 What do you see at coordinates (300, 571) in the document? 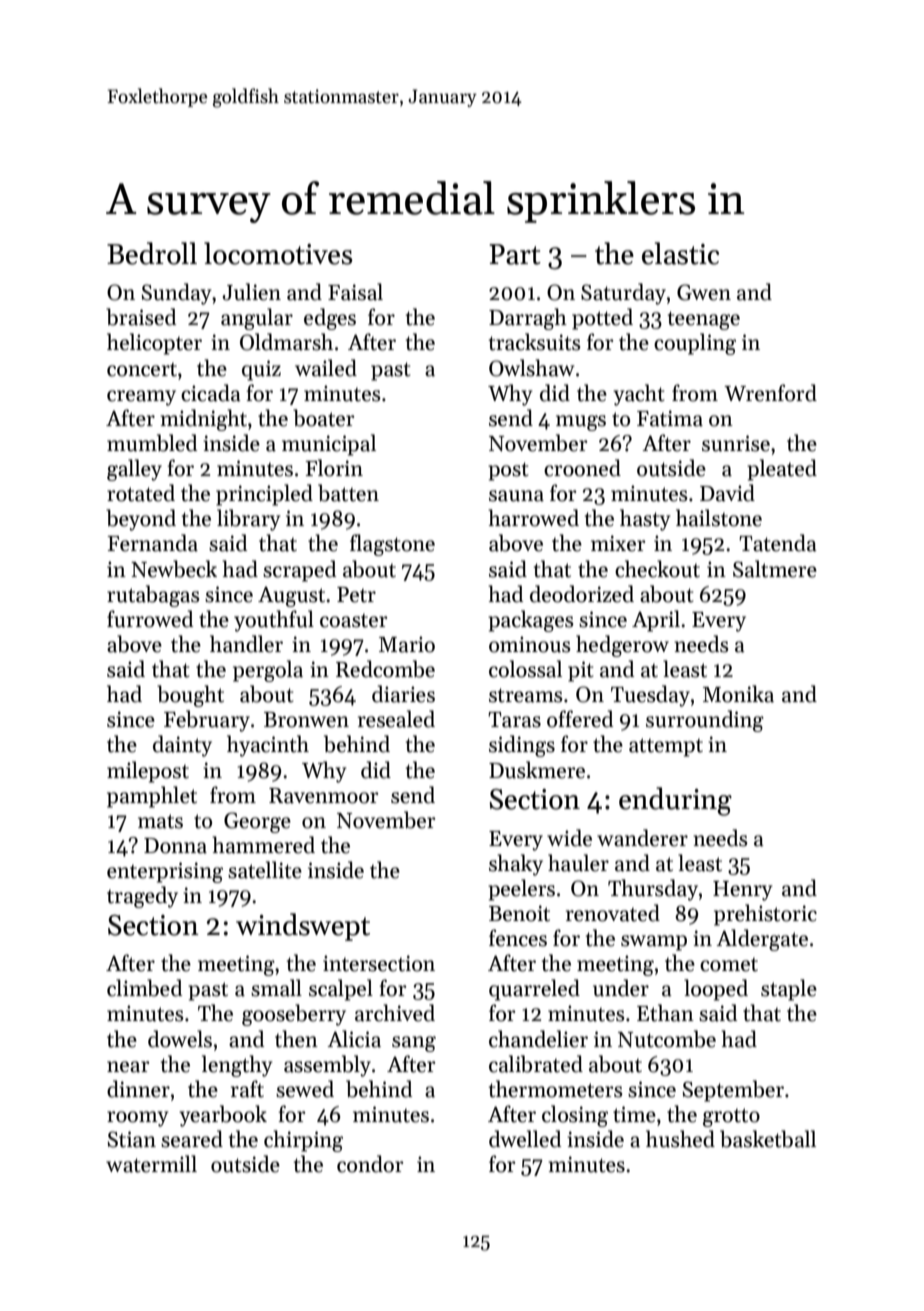
I see `scraped` at bounding box center [300, 571].
